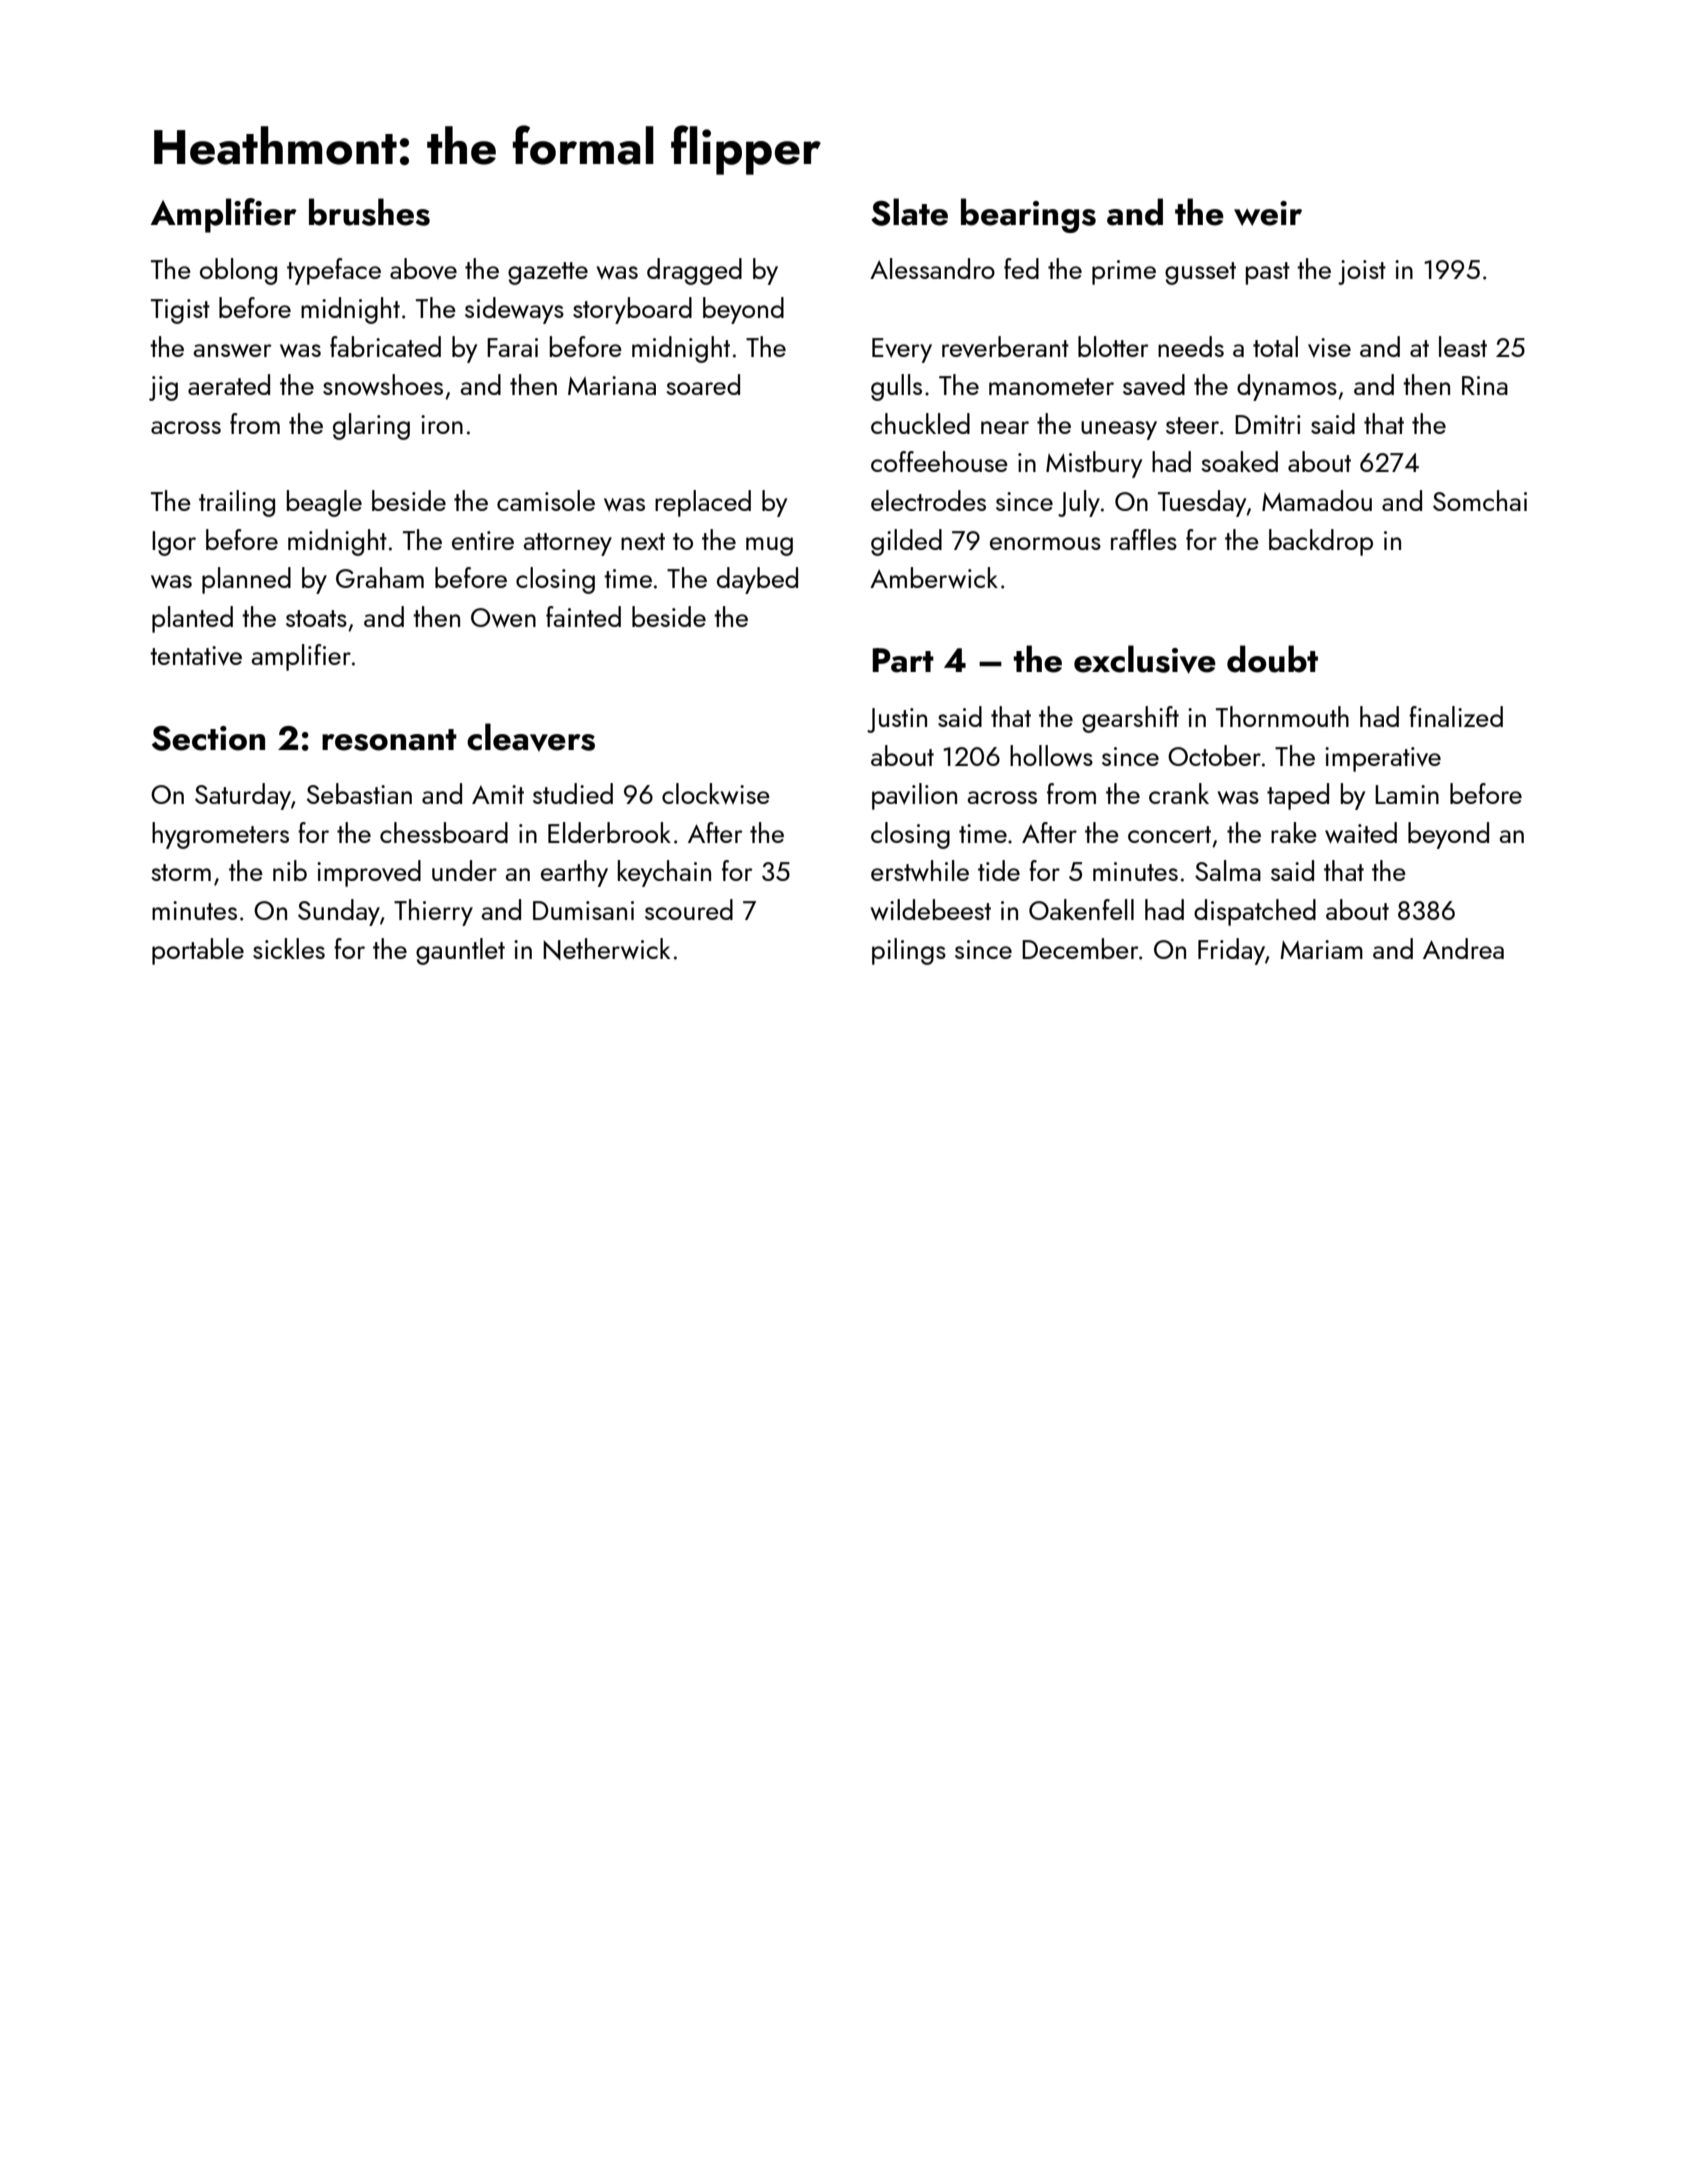  What do you see at coordinates (246, 580) in the screenshot?
I see `planned` at bounding box center [246, 580].
